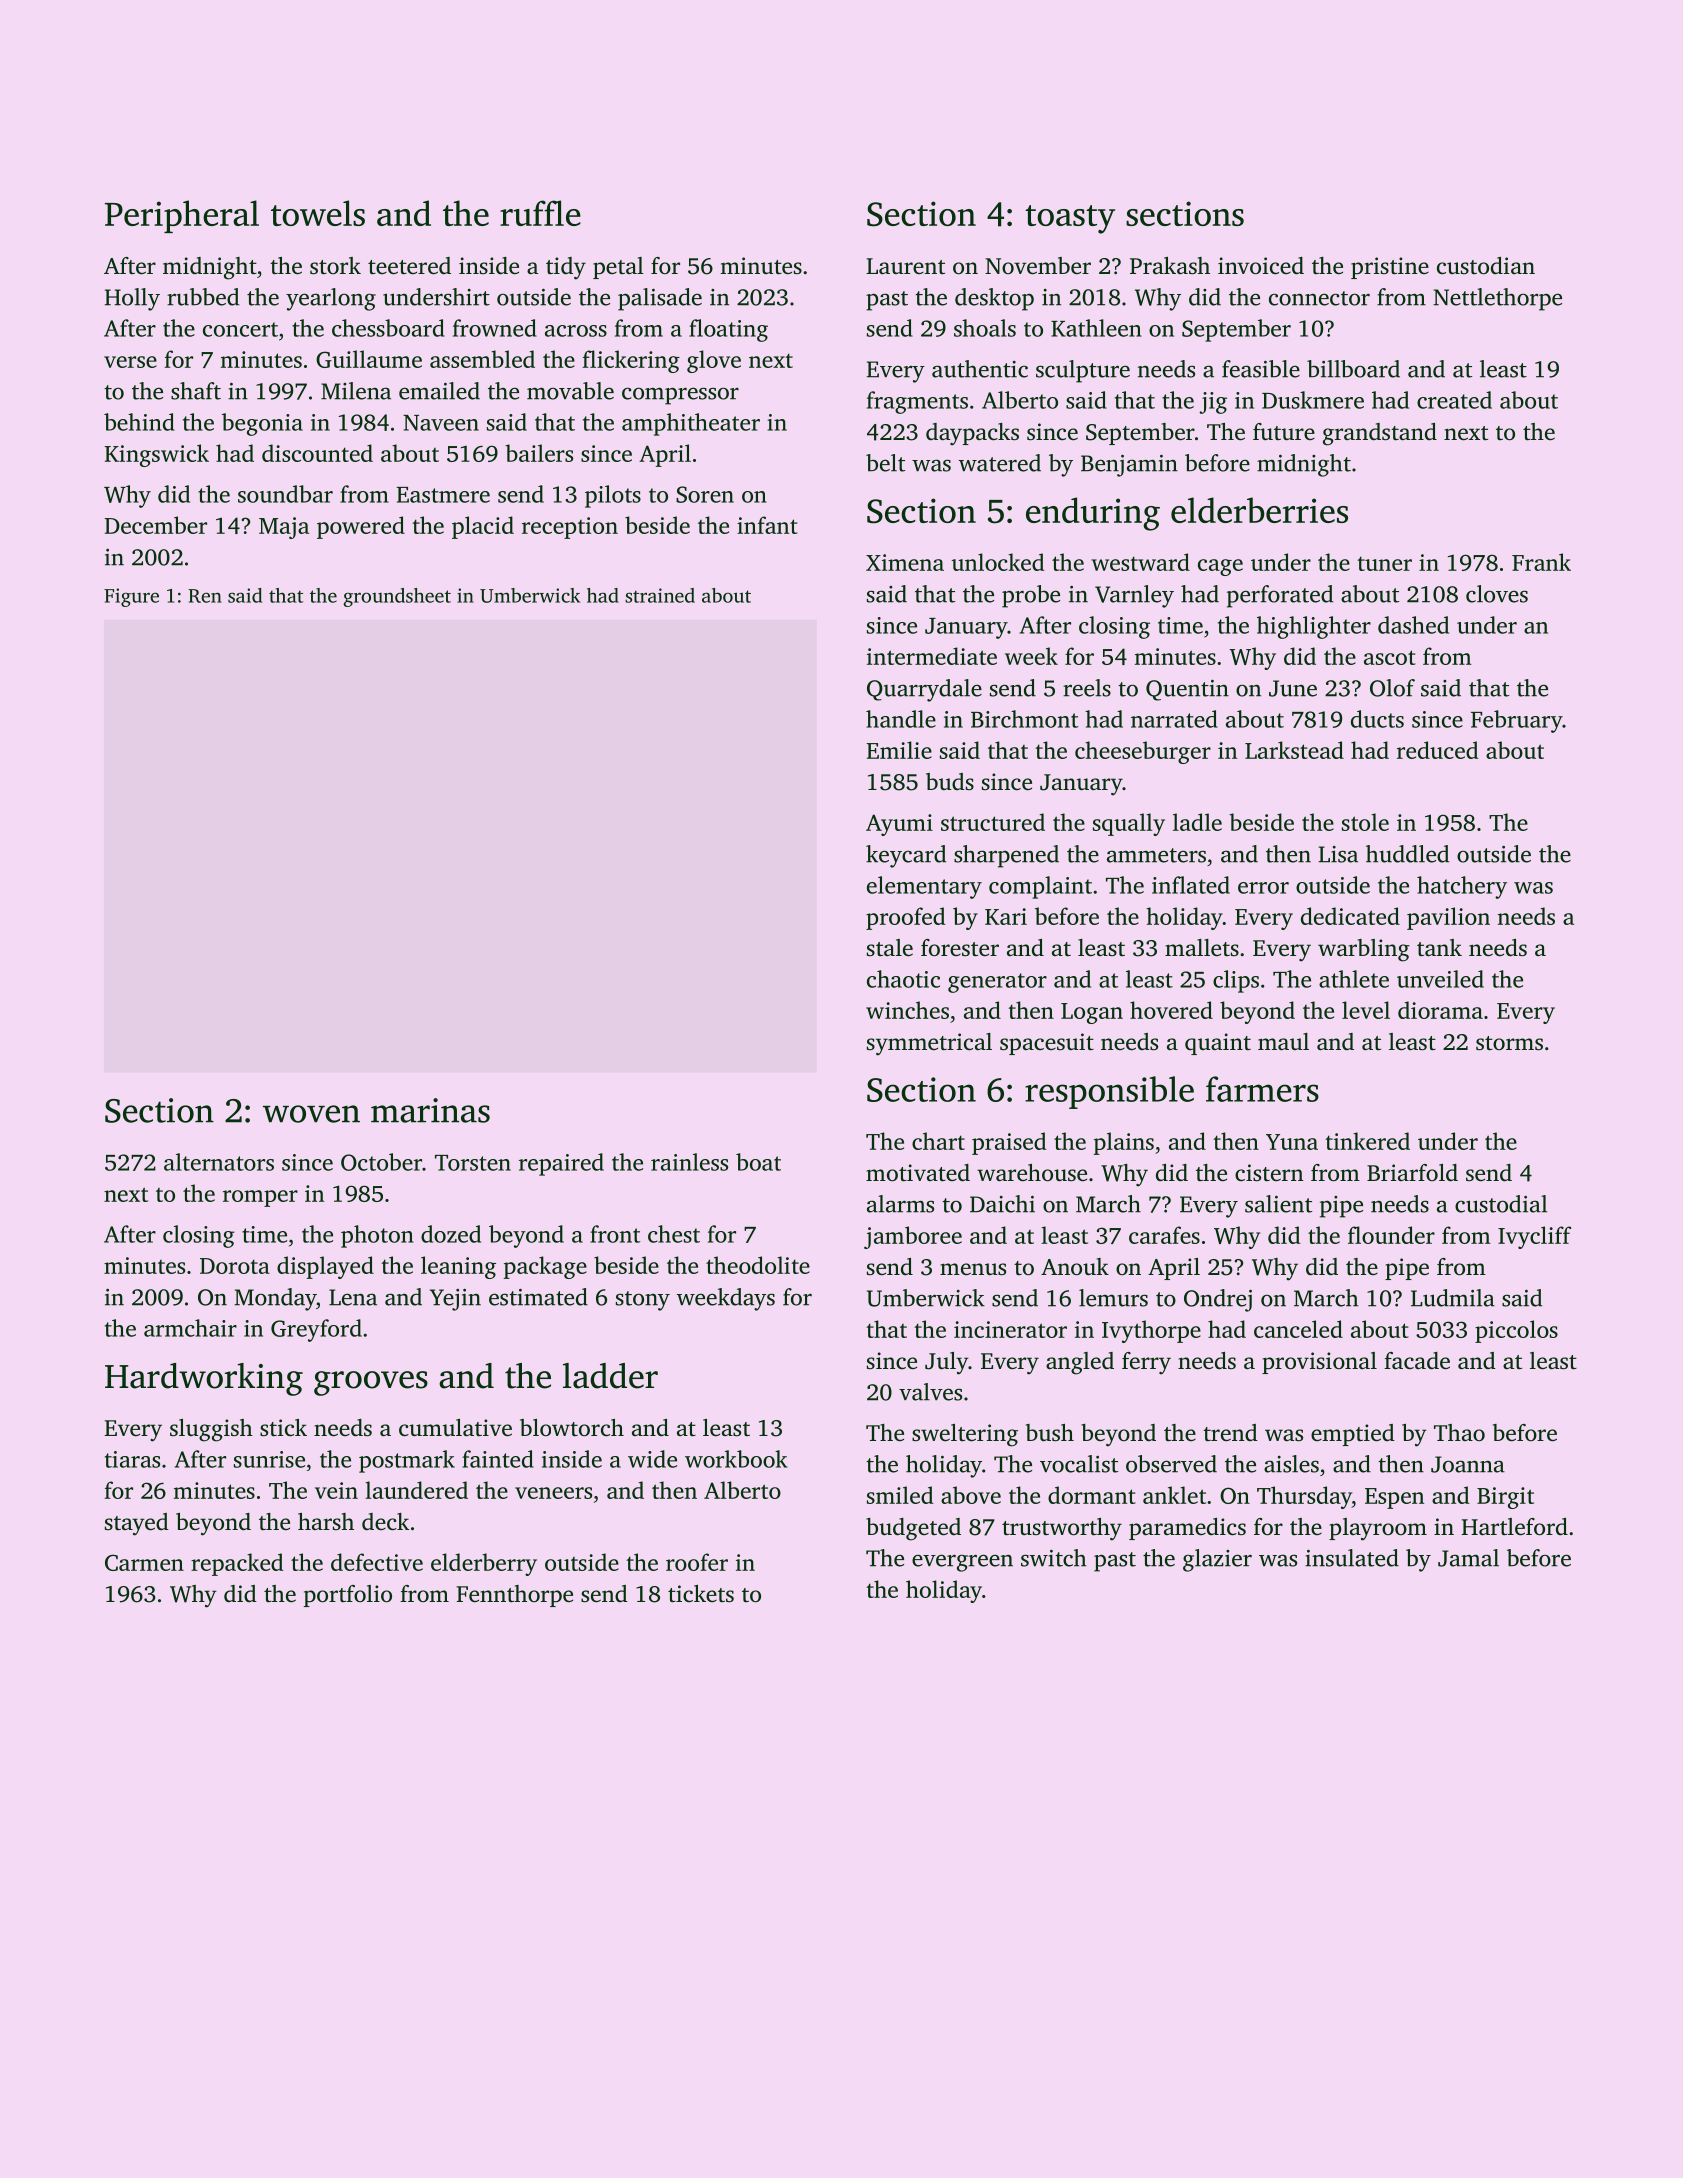  Describe the element at coordinates (903, 979) in the document. I see `chaotic` at that location.
